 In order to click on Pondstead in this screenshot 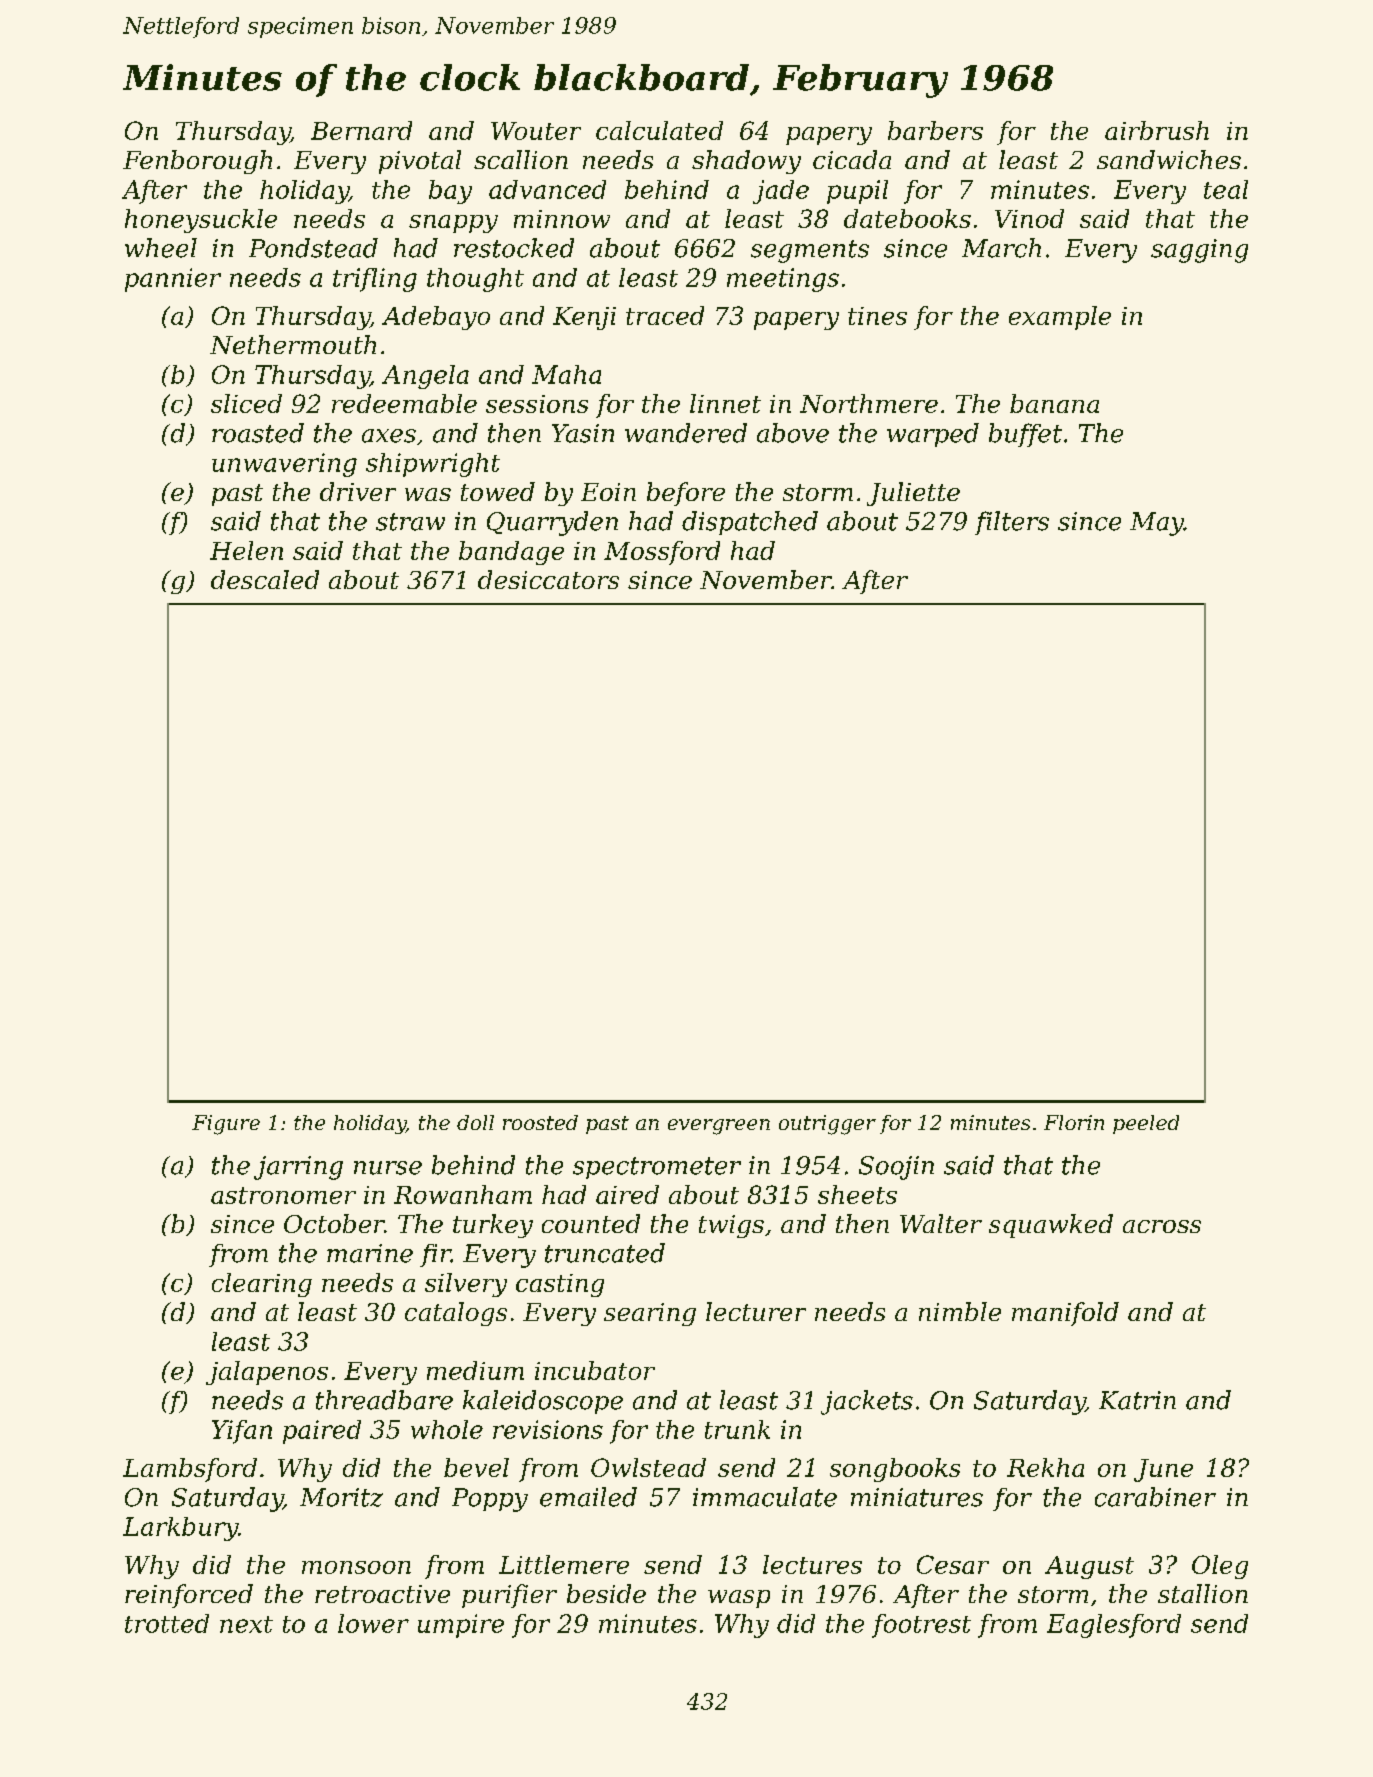, I will do `click(313, 248)`.
